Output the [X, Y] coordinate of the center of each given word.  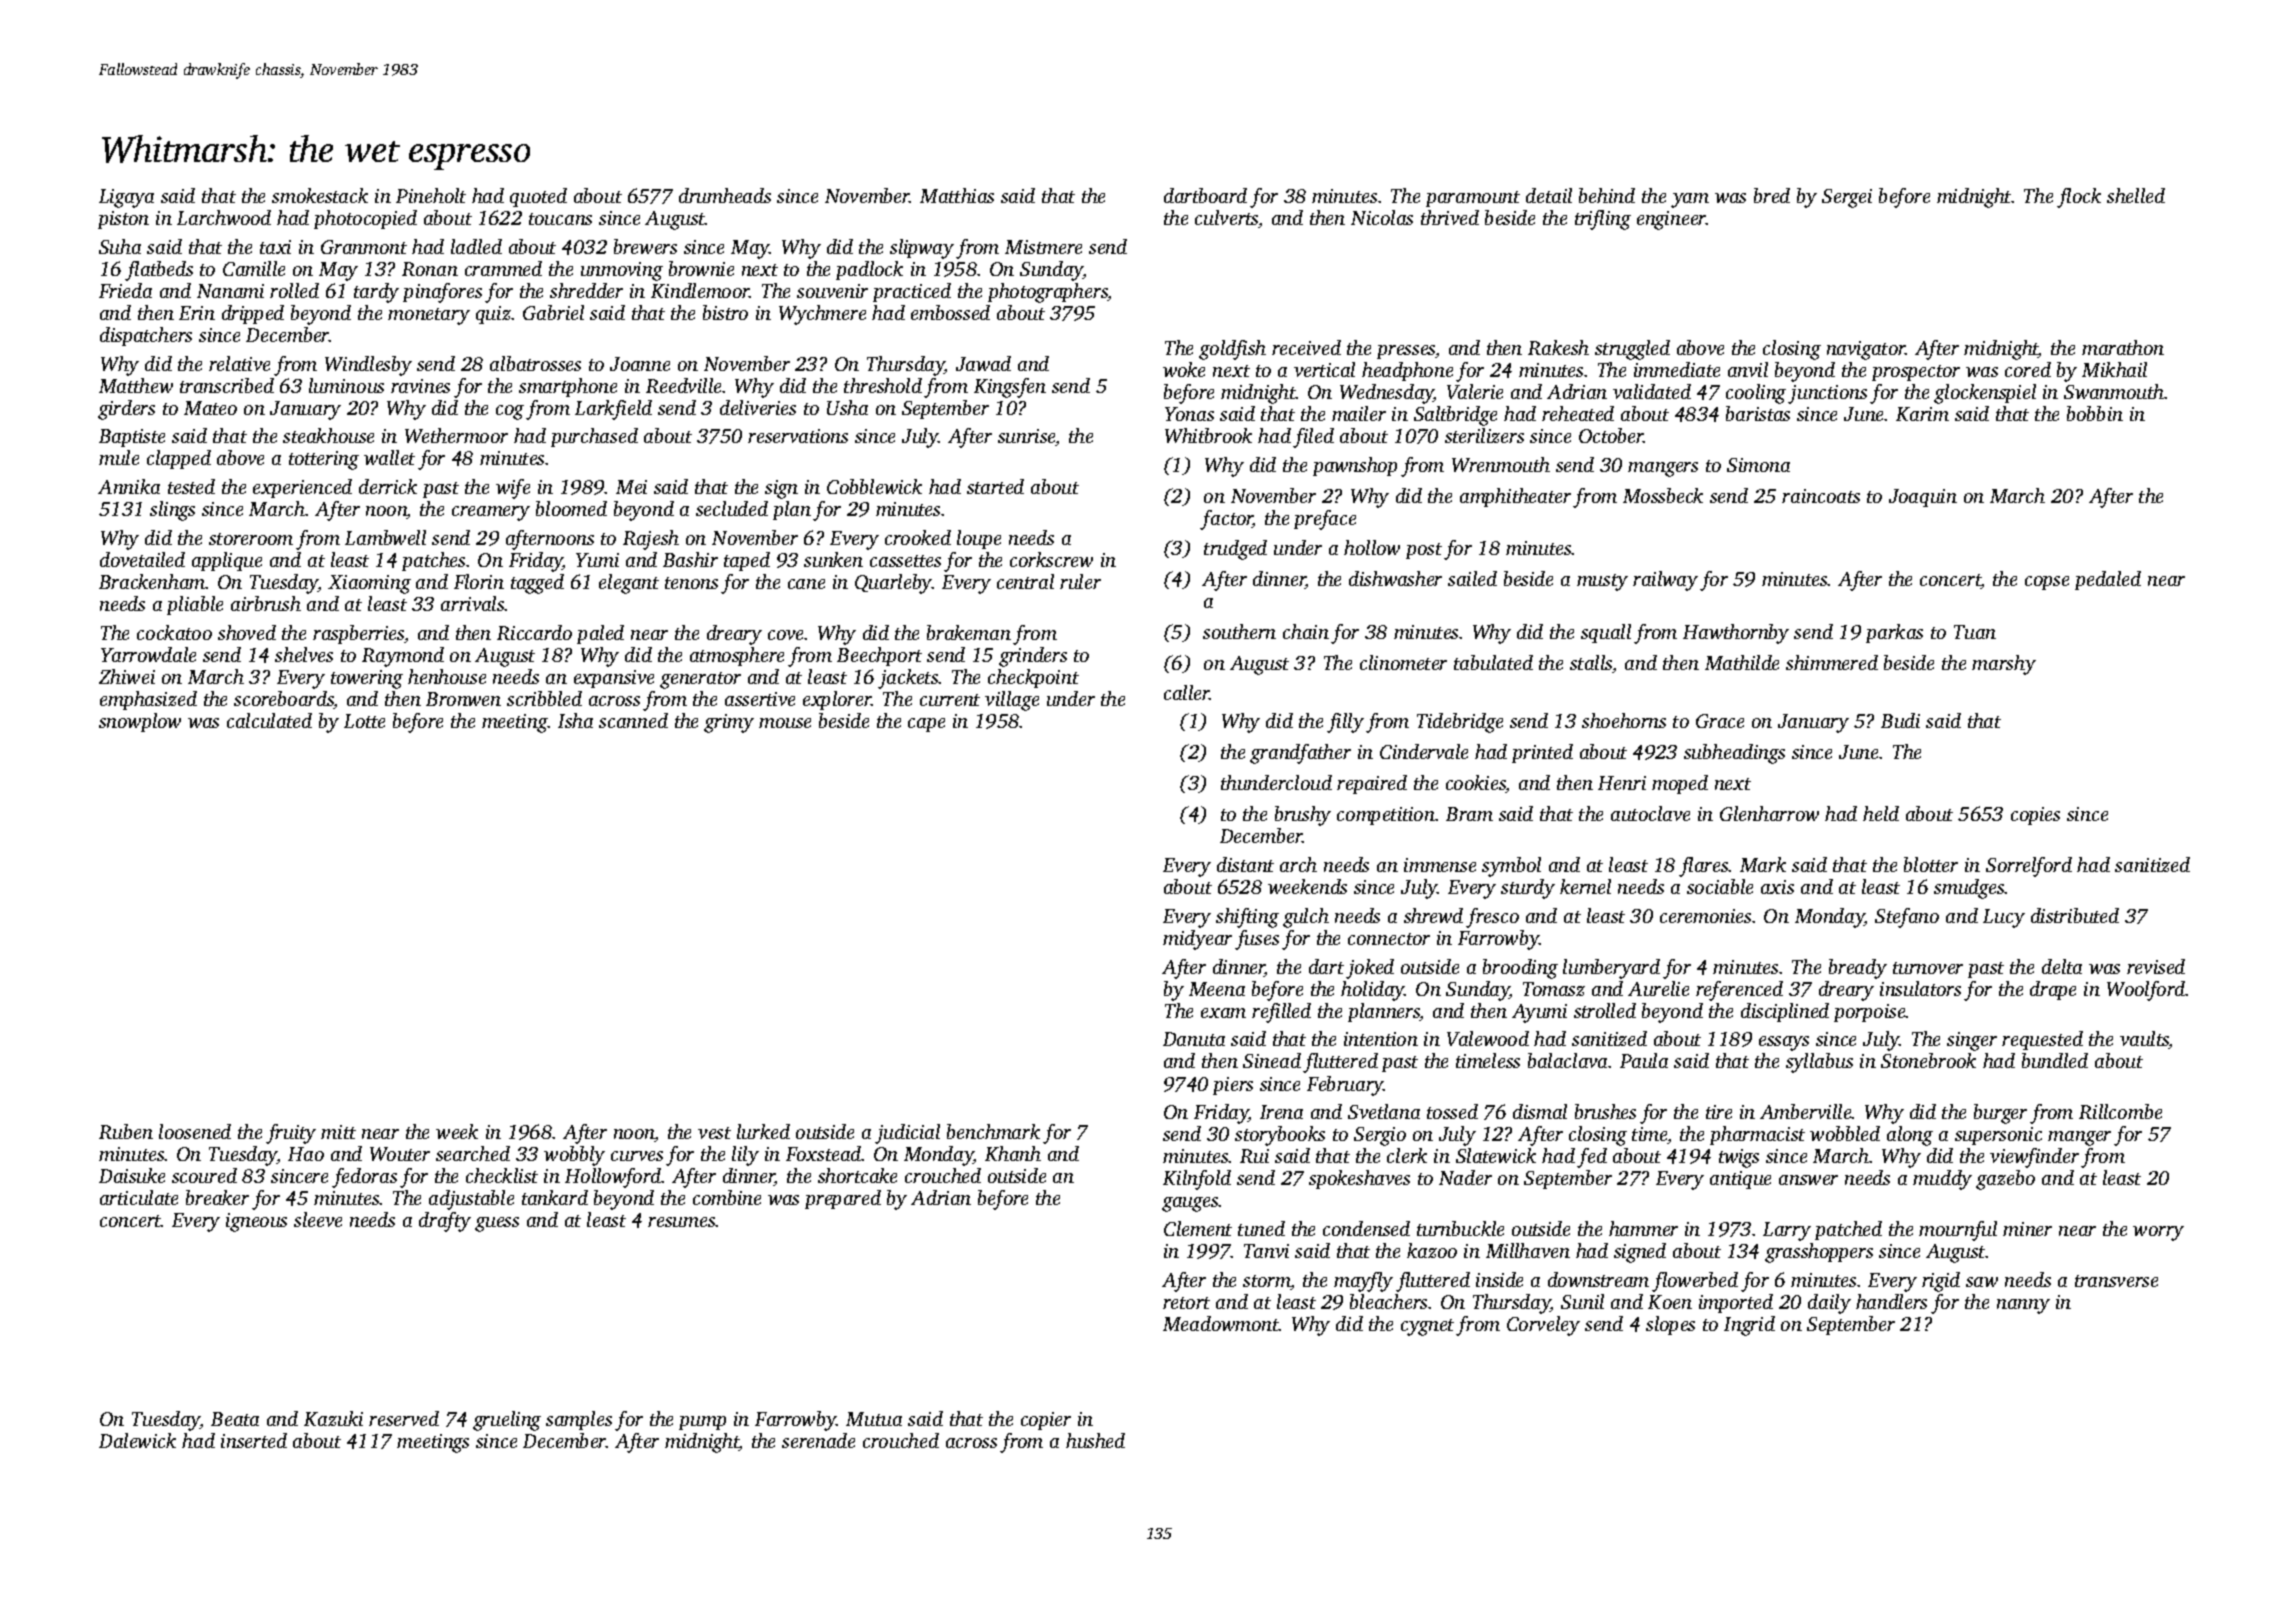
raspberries [359, 634]
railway [1665, 581]
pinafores [442, 293]
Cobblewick [874, 486]
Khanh [1013, 1153]
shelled [2136, 195]
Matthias [957, 195]
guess [497, 1224]
